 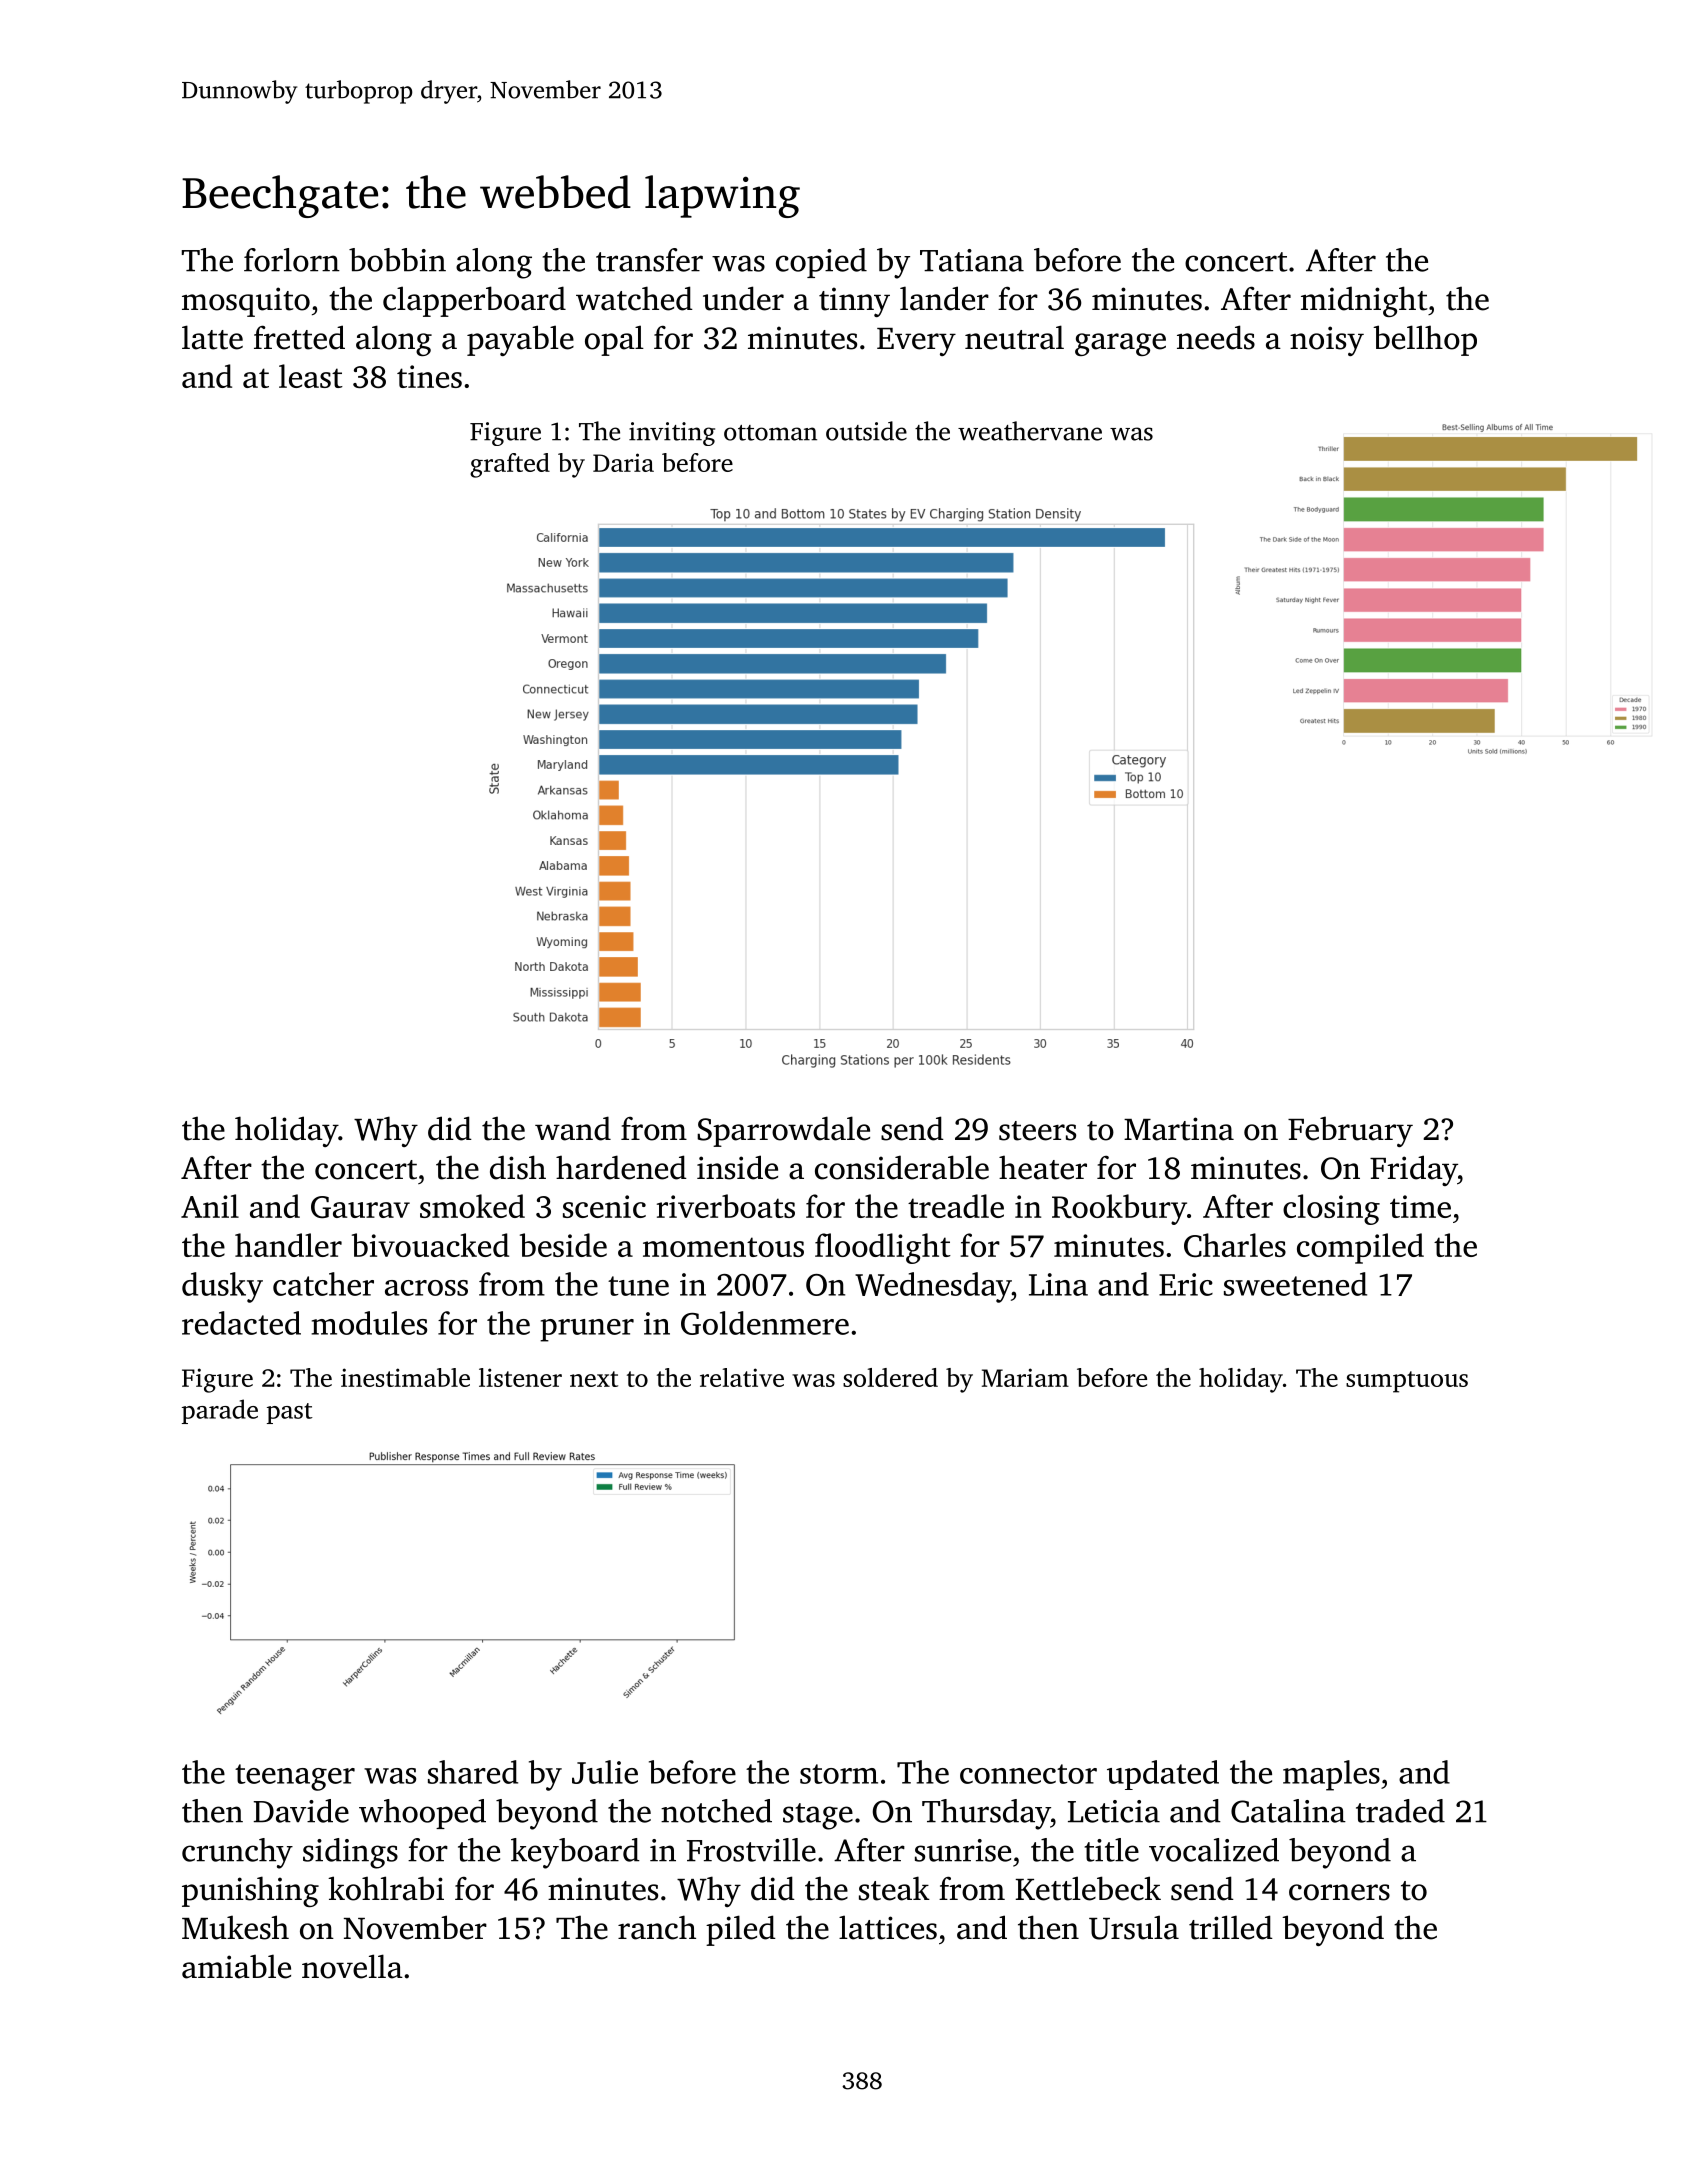 I want to click on Tatiana, so click(x=972, y=260).
